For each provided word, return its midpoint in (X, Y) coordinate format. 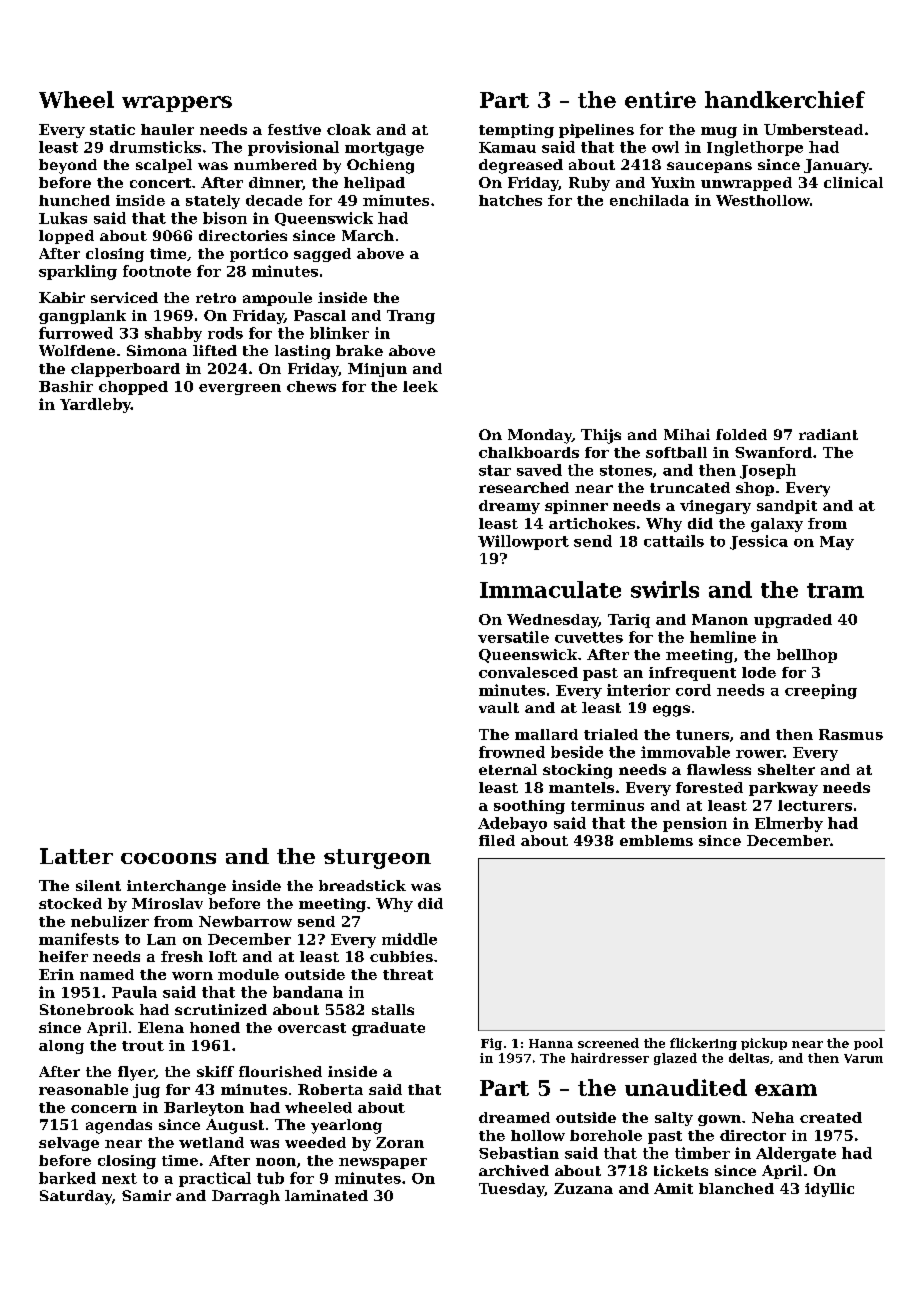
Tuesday (511, 1190)
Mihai (687, 434)
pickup (764, 1044)
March (368, 235)
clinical (853, 182)
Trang (411, 317)
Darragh (246, 1197)
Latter (76, 856)
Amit (673, 1188)
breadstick (362, 885)
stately (213, 202)
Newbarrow (245, 921)
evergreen (240, 389)
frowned (512, 752)
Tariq (629, 621)
